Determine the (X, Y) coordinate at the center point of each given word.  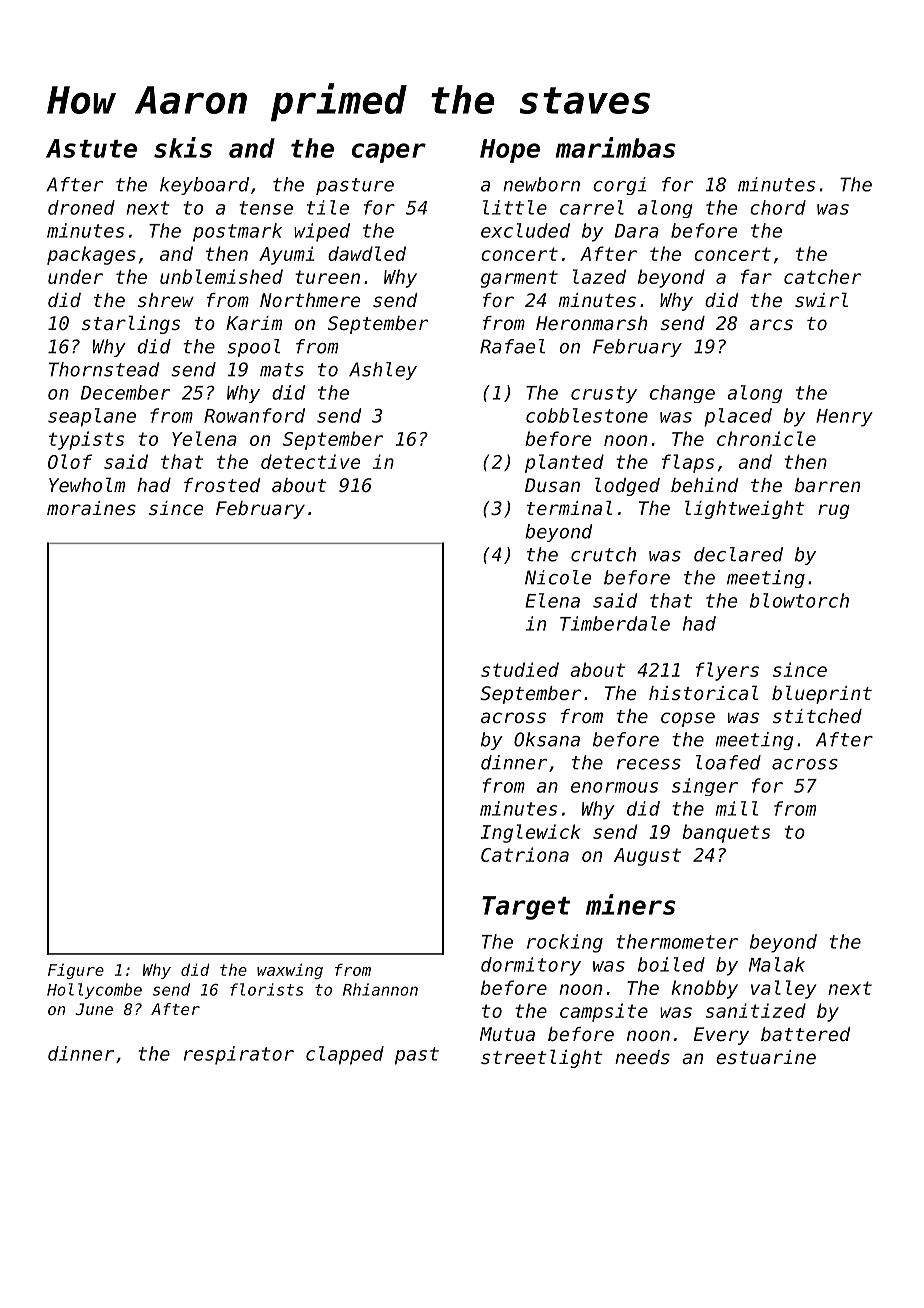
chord (778, 207)
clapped (345, 1055)
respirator (239, 1055)
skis (183, 147)
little (515, 207)
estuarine (766, 1057)
